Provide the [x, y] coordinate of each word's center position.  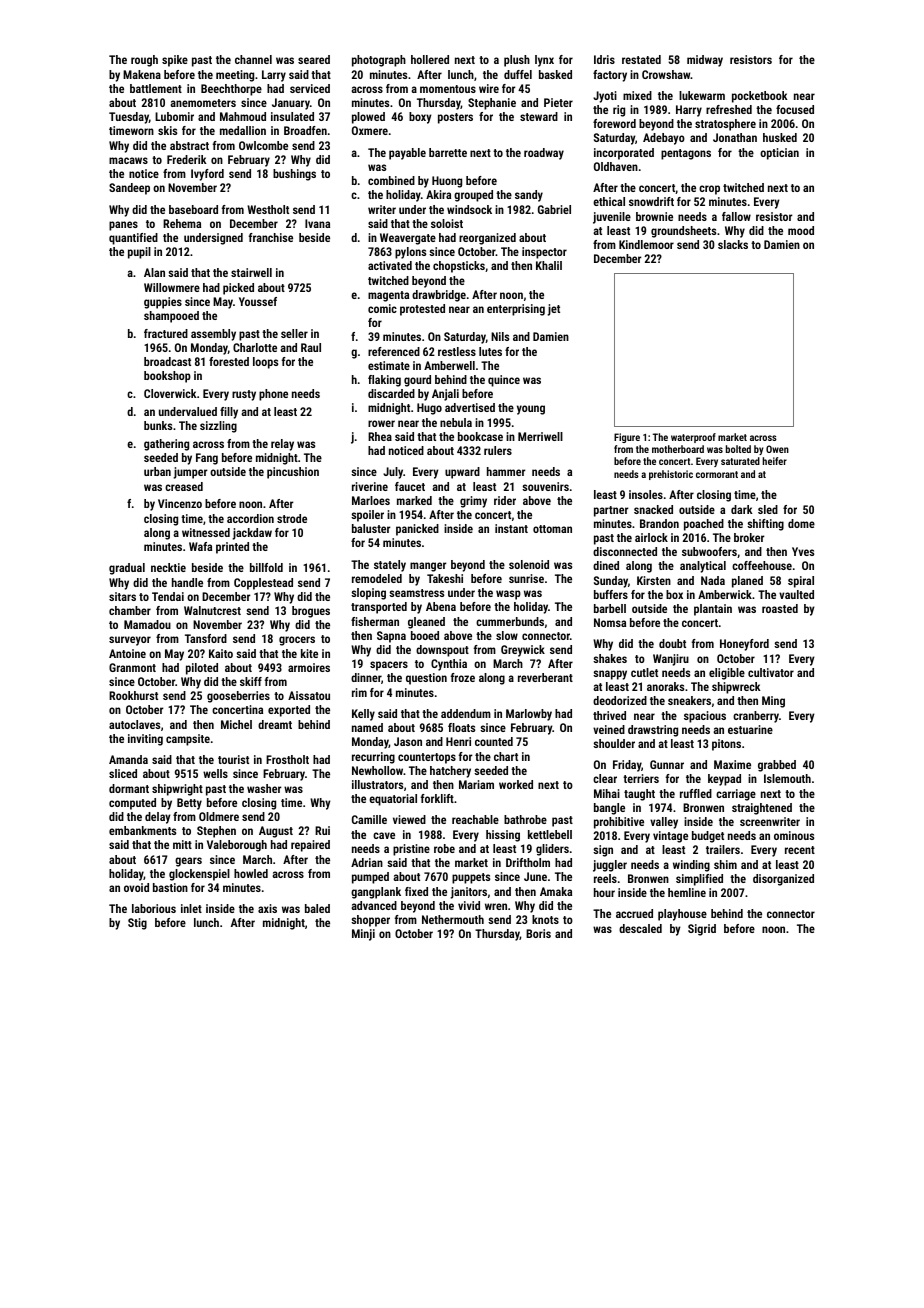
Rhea [380, 436]
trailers [723, 849]
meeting [235, 76]
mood [801, 230]
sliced [123, 773]
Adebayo [664, 139]
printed [232, 548]
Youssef [258, 301]
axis [267, 908]
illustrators [377, 784]
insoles [646, 494]
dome [801, 523]
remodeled [377, 578]
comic [382, 308]
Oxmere [370, 130]
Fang [207, 459]
